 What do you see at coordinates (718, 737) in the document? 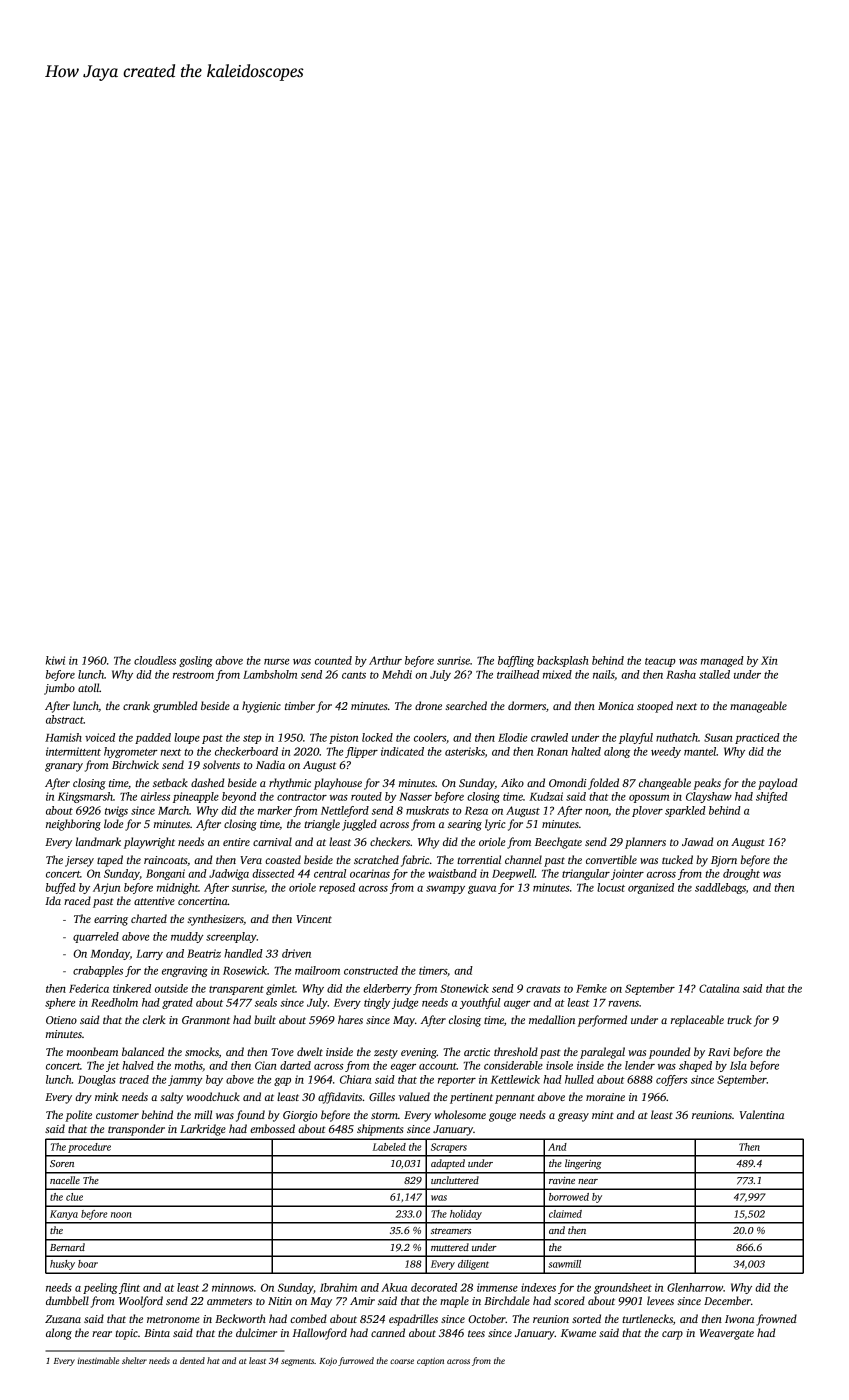
I see `Susan` at bounding box center [718, 737].
